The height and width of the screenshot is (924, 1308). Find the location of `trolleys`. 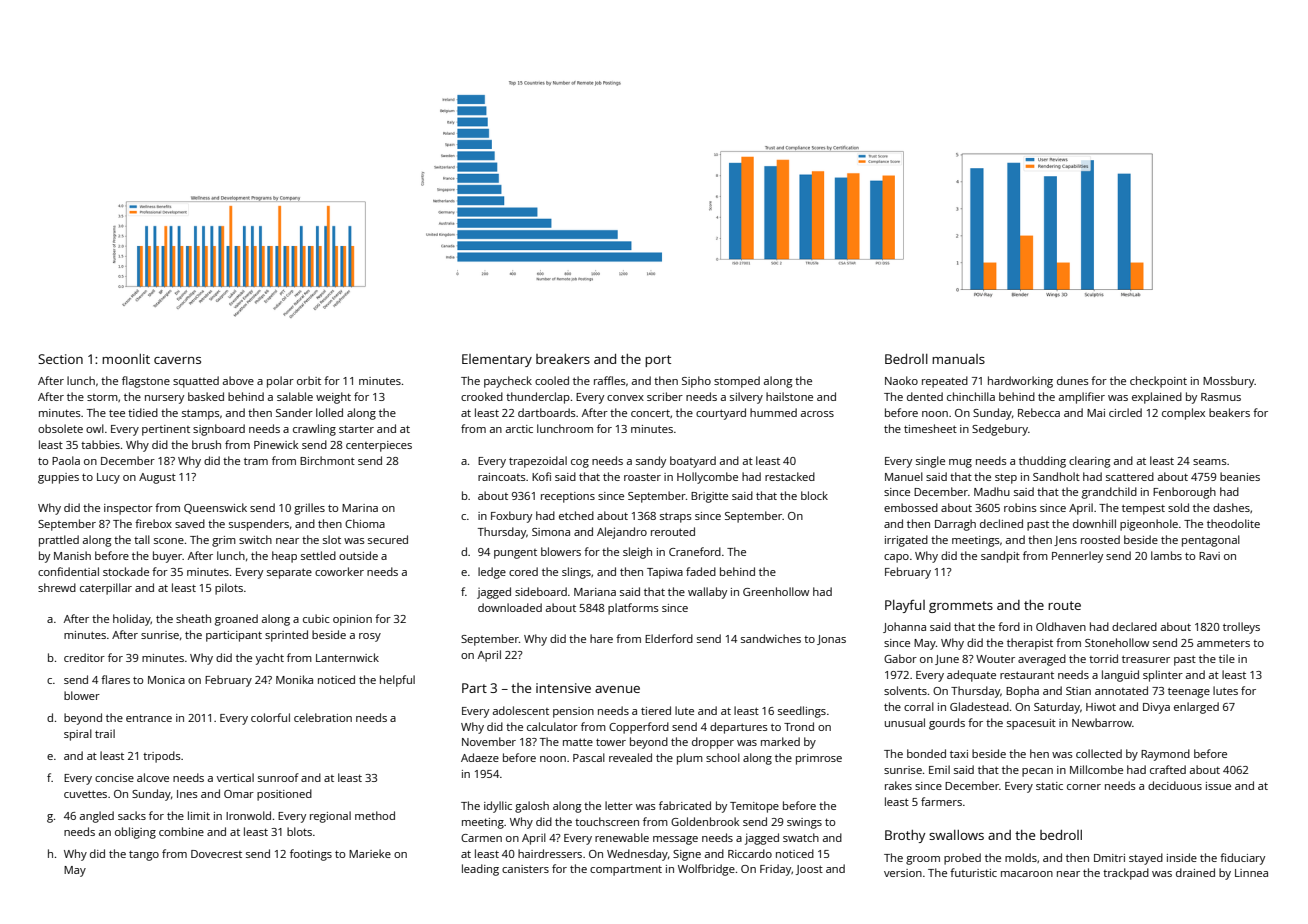

trolleys is located at coordinates (1241, 628).
